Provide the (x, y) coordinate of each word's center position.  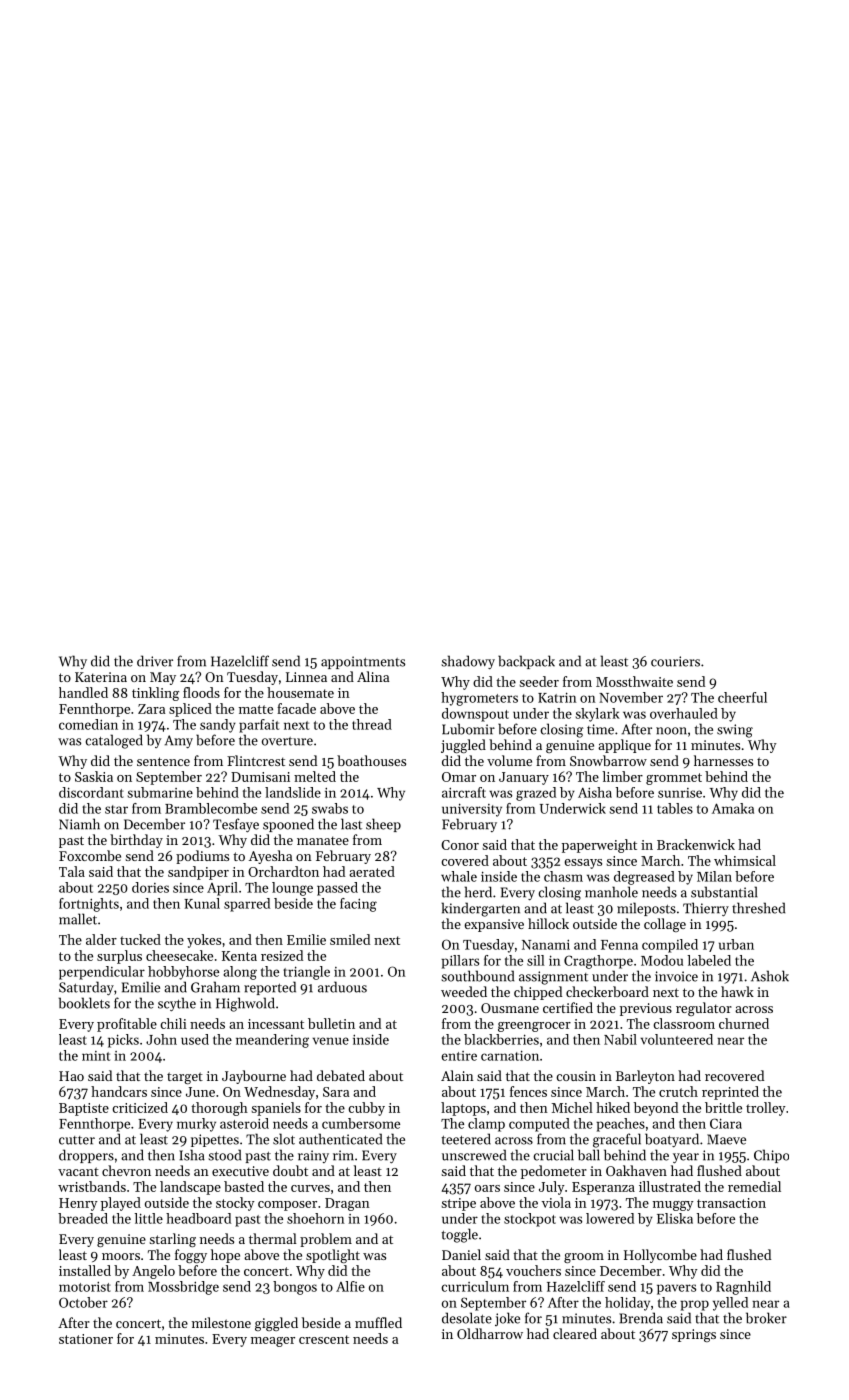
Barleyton (645, 1077)
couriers (675, 661)
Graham (215, 987)
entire (459, 1056)
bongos (295, 1288)
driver (155, 661)
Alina (373, 676)
